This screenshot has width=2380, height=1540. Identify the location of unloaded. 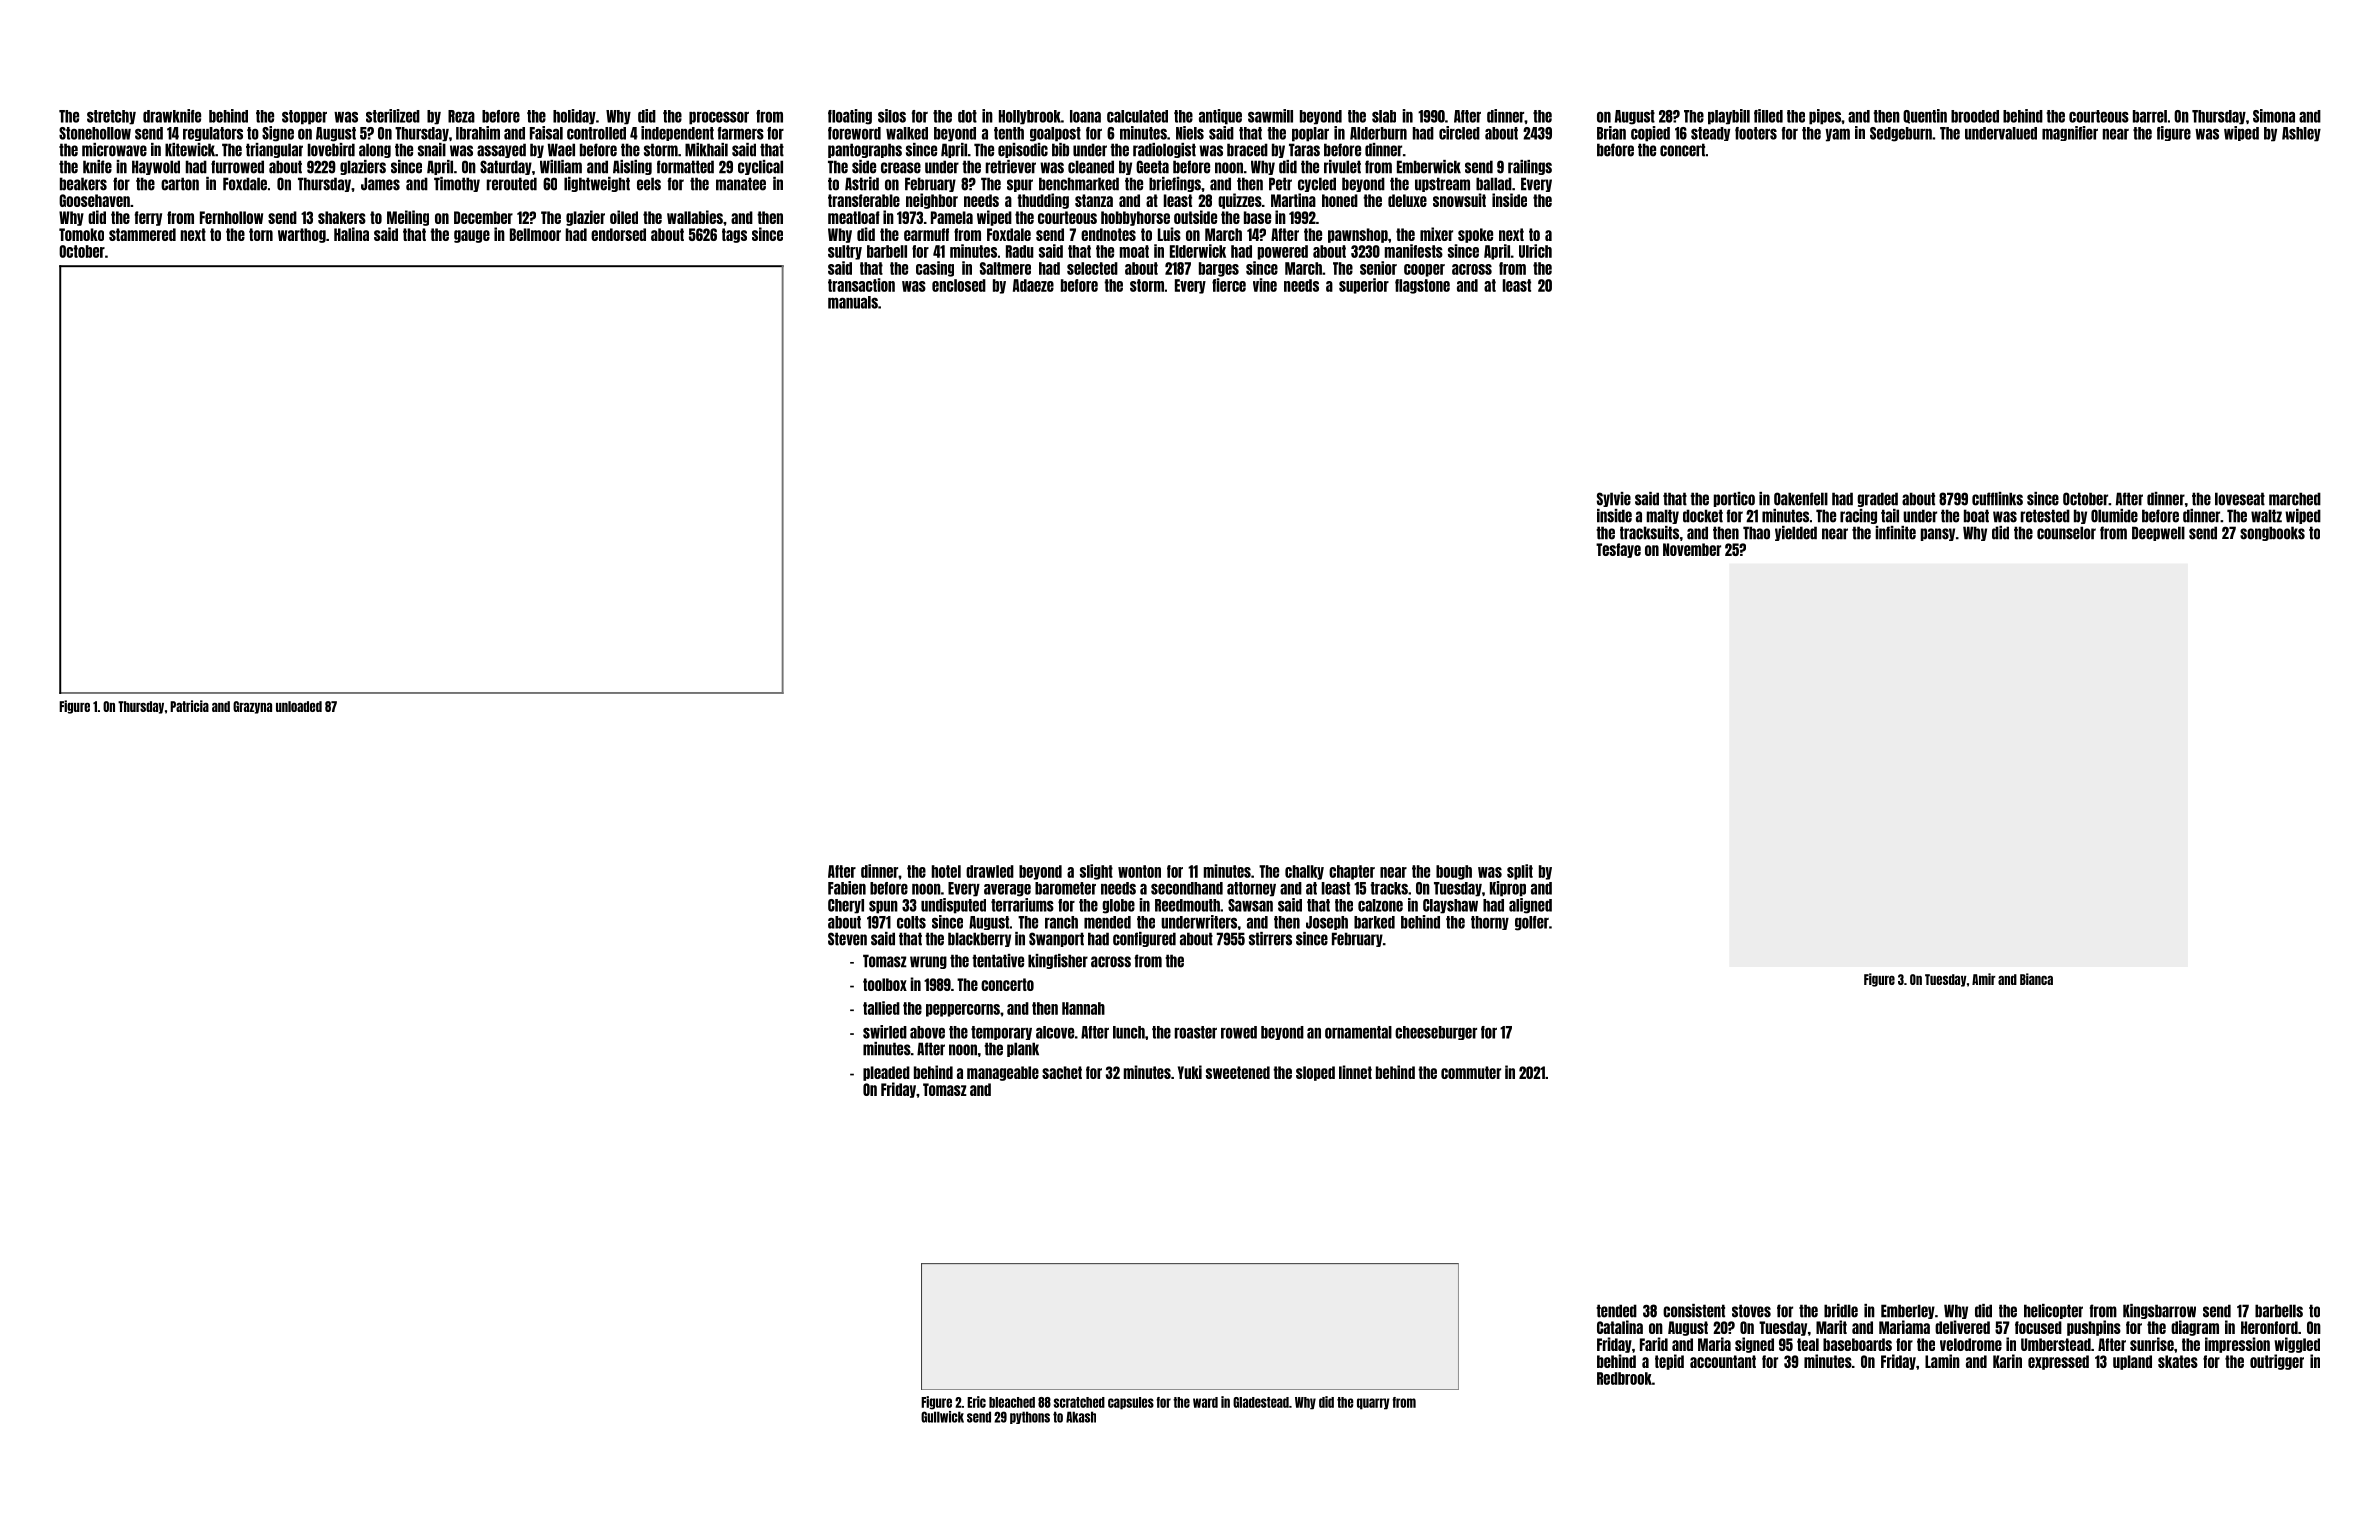
(299, 706).
